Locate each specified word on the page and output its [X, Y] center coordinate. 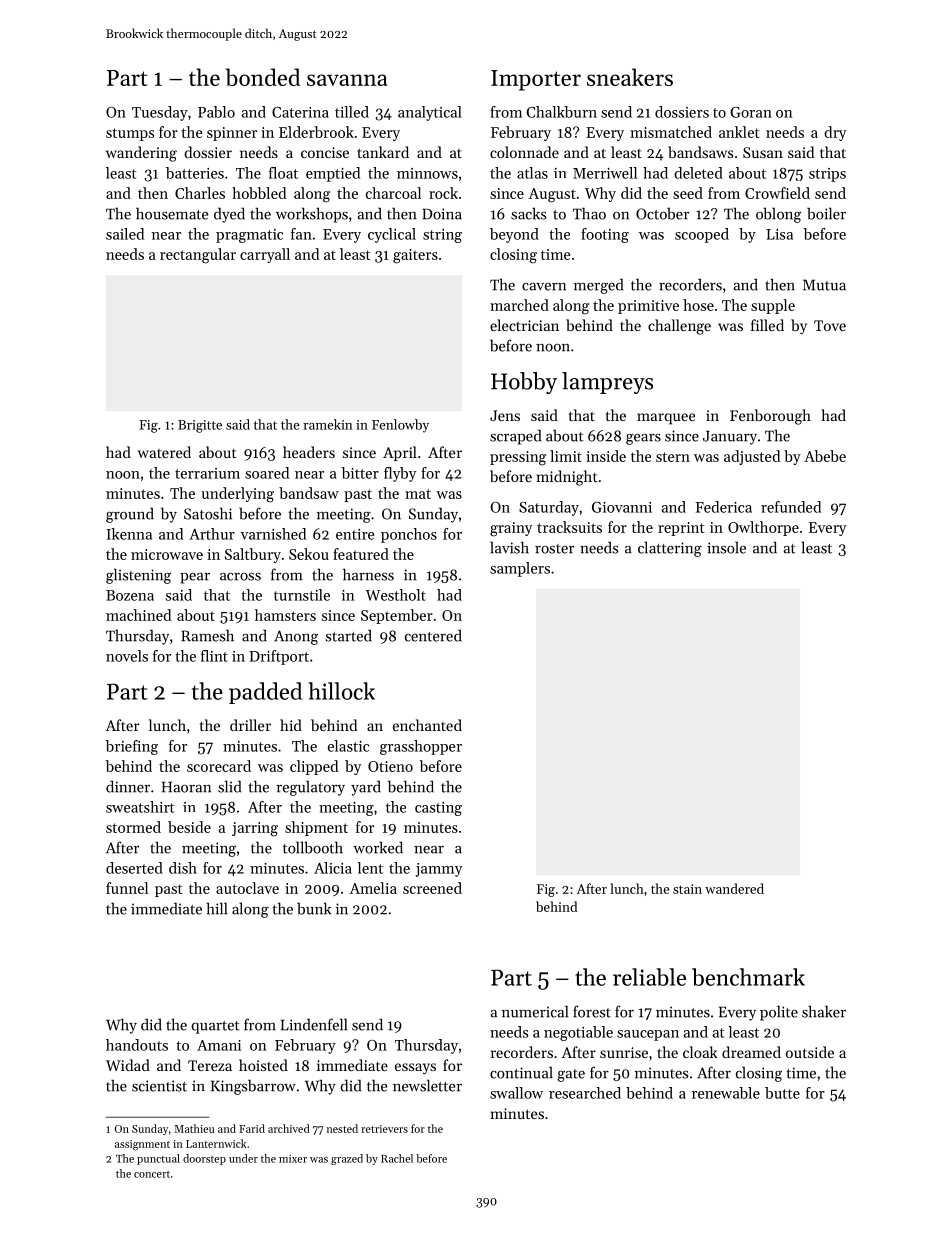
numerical [535, 1011]
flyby [400, 474]
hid [291, 725]
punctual [158, 1159]
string [442, 236]
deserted [134, 868]
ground [130, 515]
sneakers [630, 77]
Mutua [824, 285]
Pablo [216, 112]
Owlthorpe [763, 528]
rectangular [198, 256]
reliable [649, 977]
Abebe [825, 456]
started [349, 635]
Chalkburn [562, 112]
